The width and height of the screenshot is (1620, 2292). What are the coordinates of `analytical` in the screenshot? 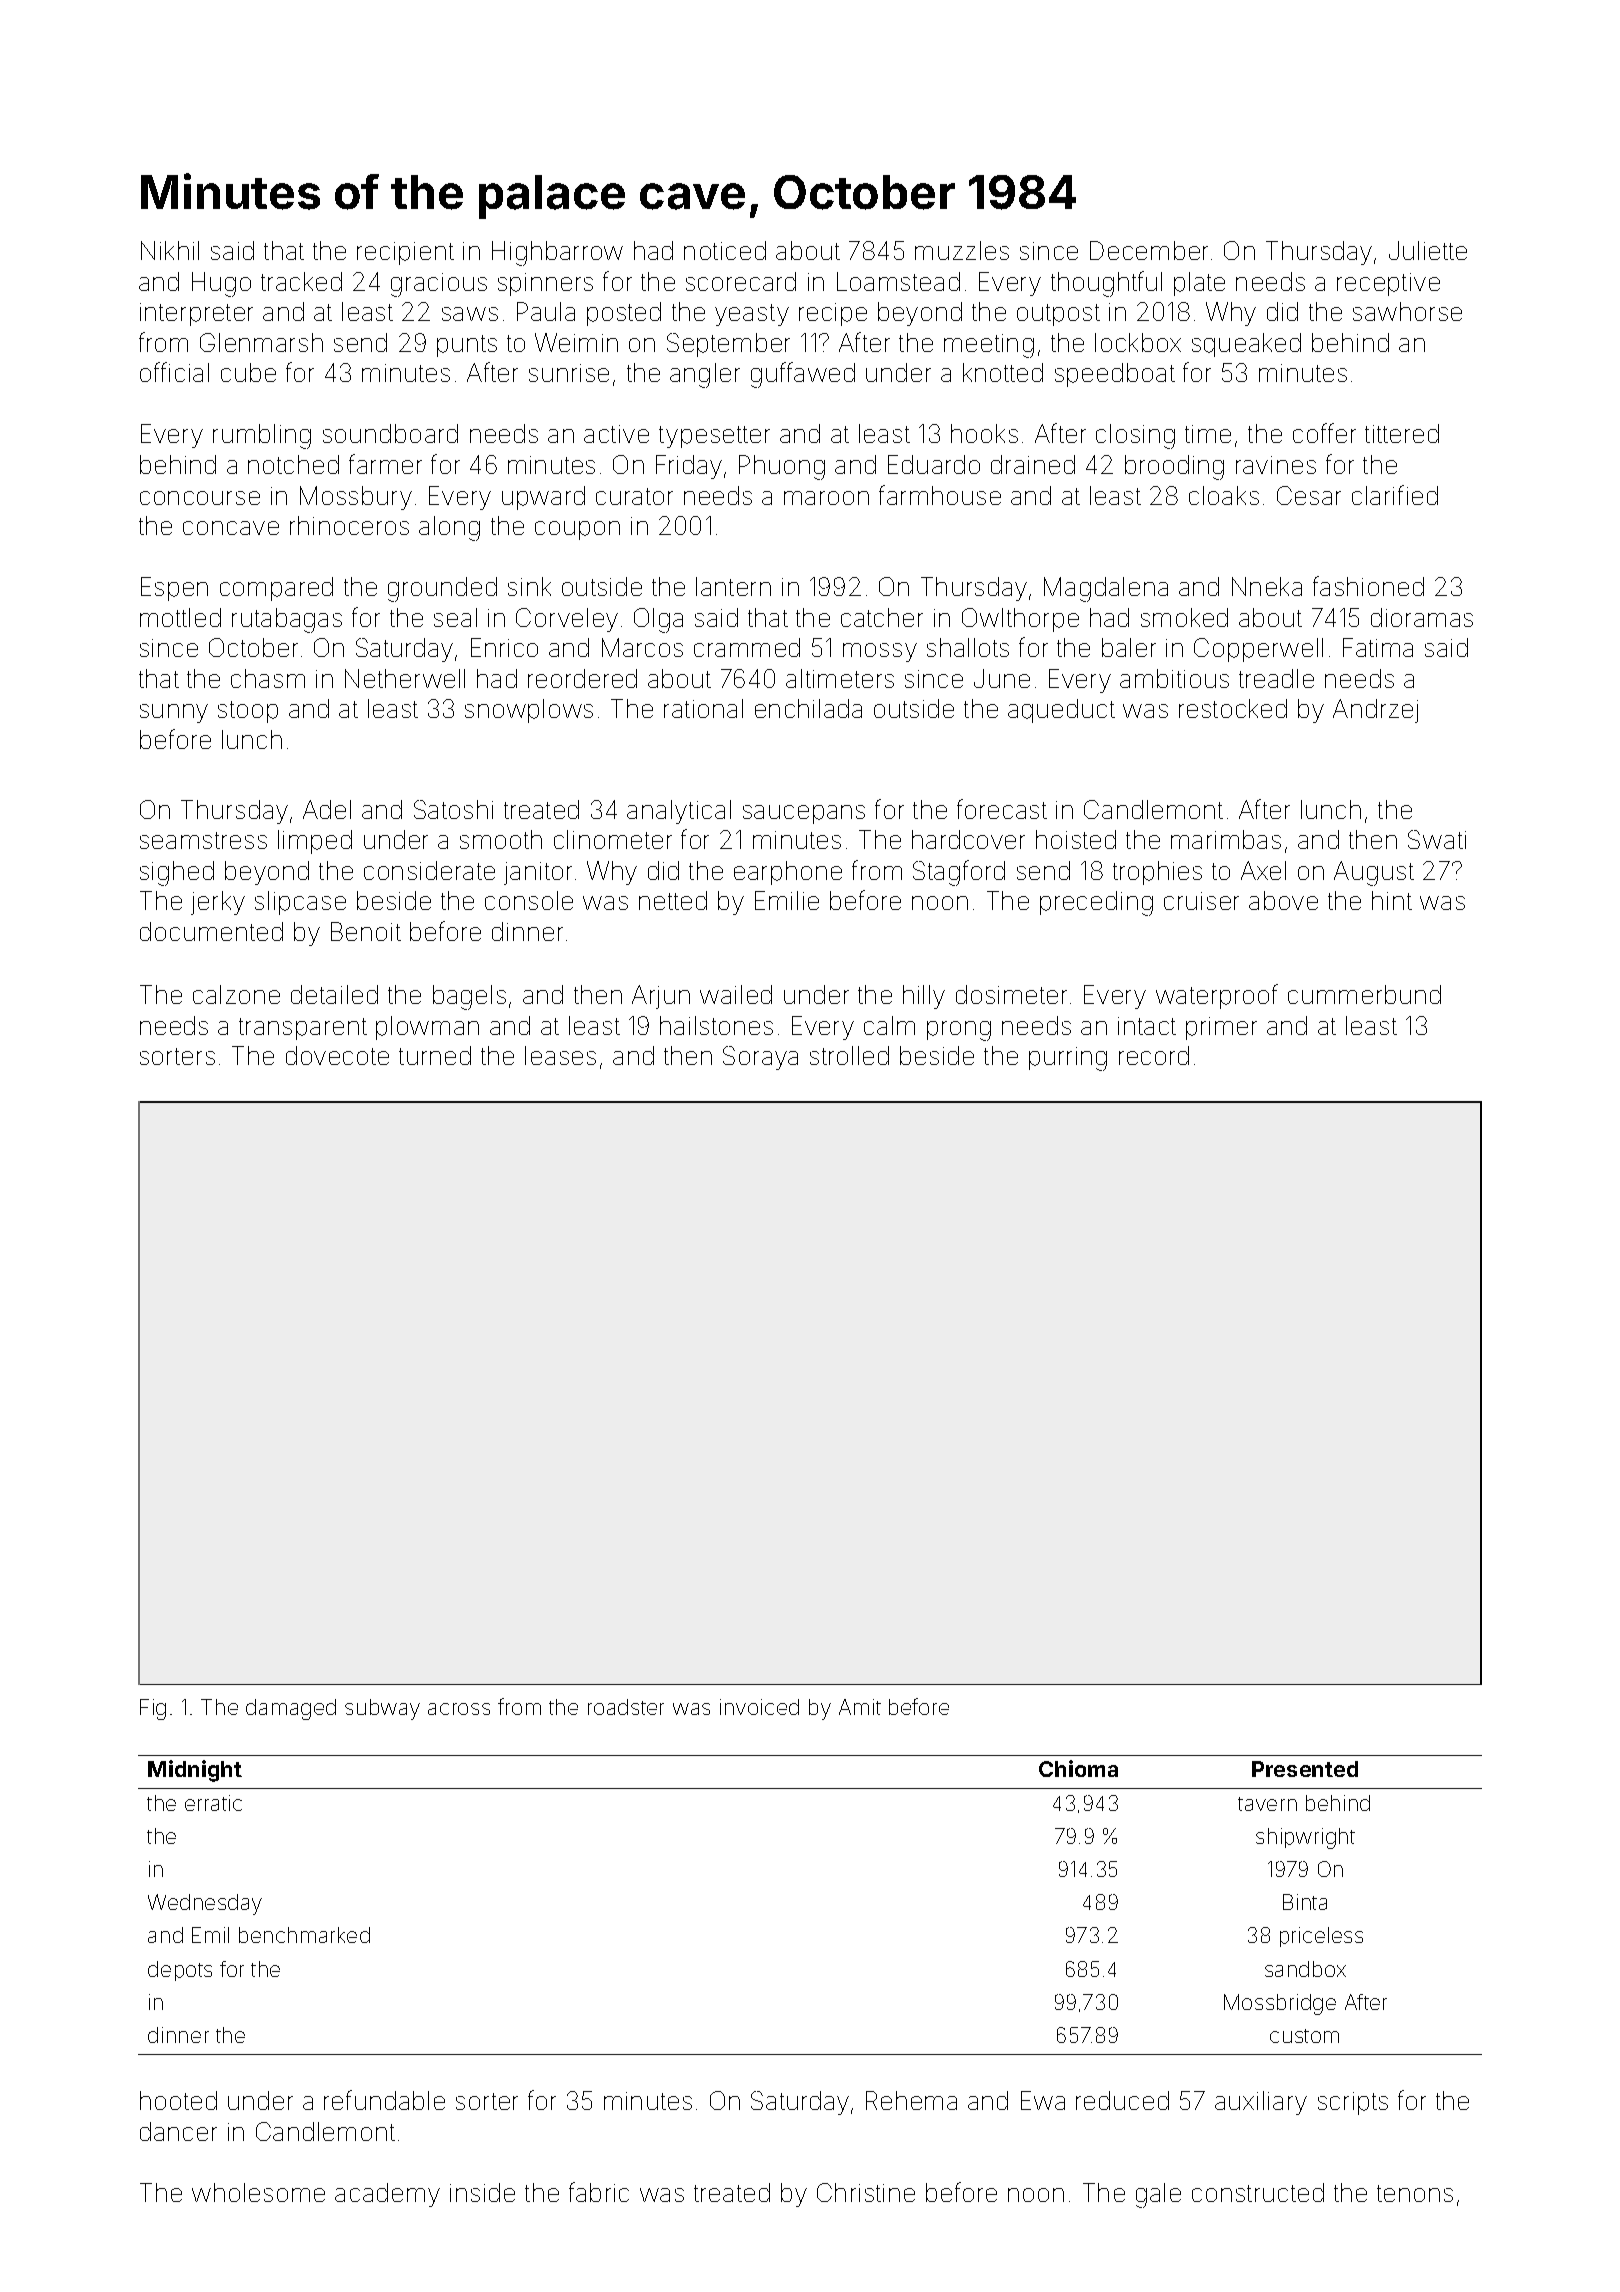 It's located at (679, 812).
